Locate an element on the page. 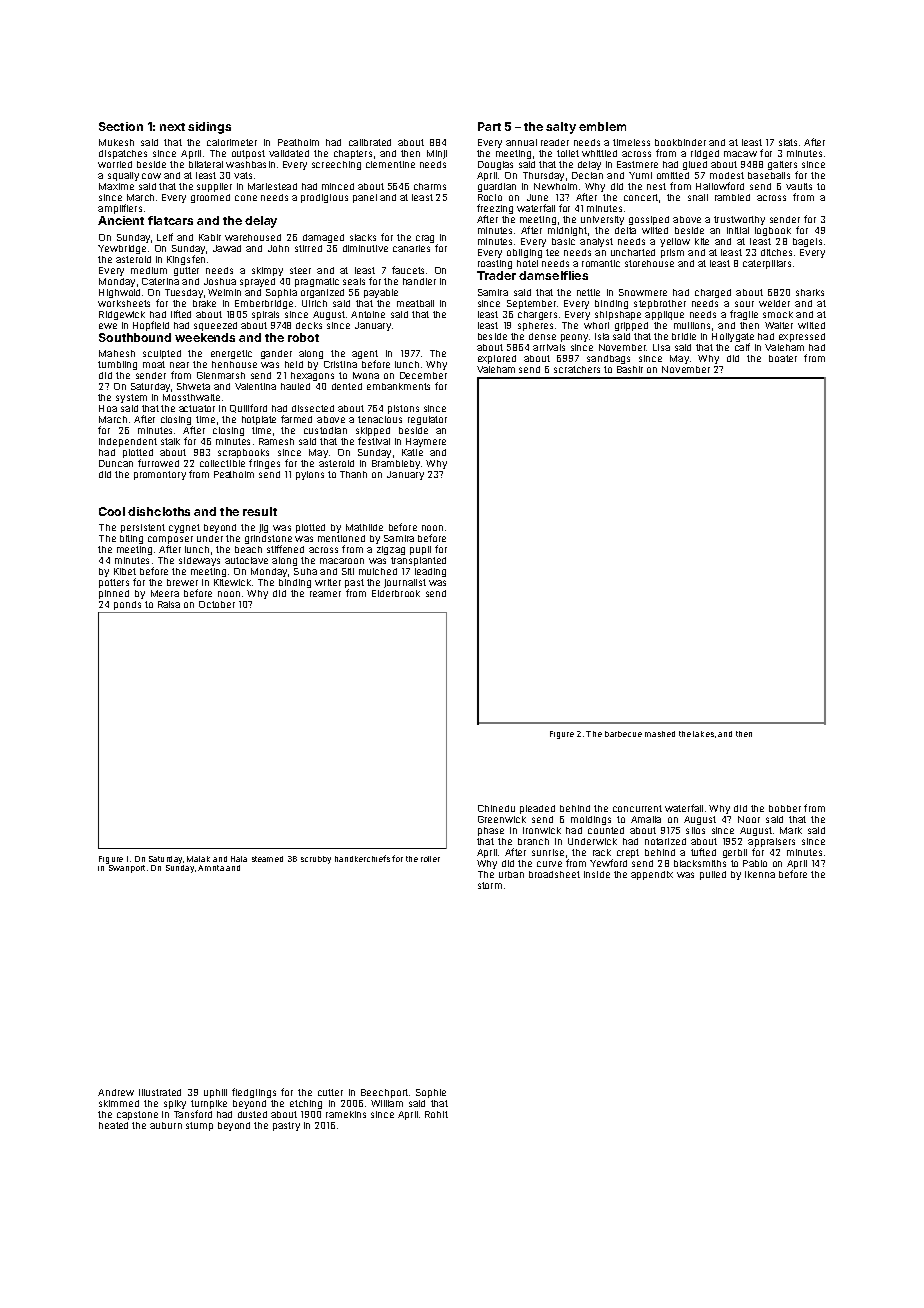  Haymere is located at coordinates (426, 442).
